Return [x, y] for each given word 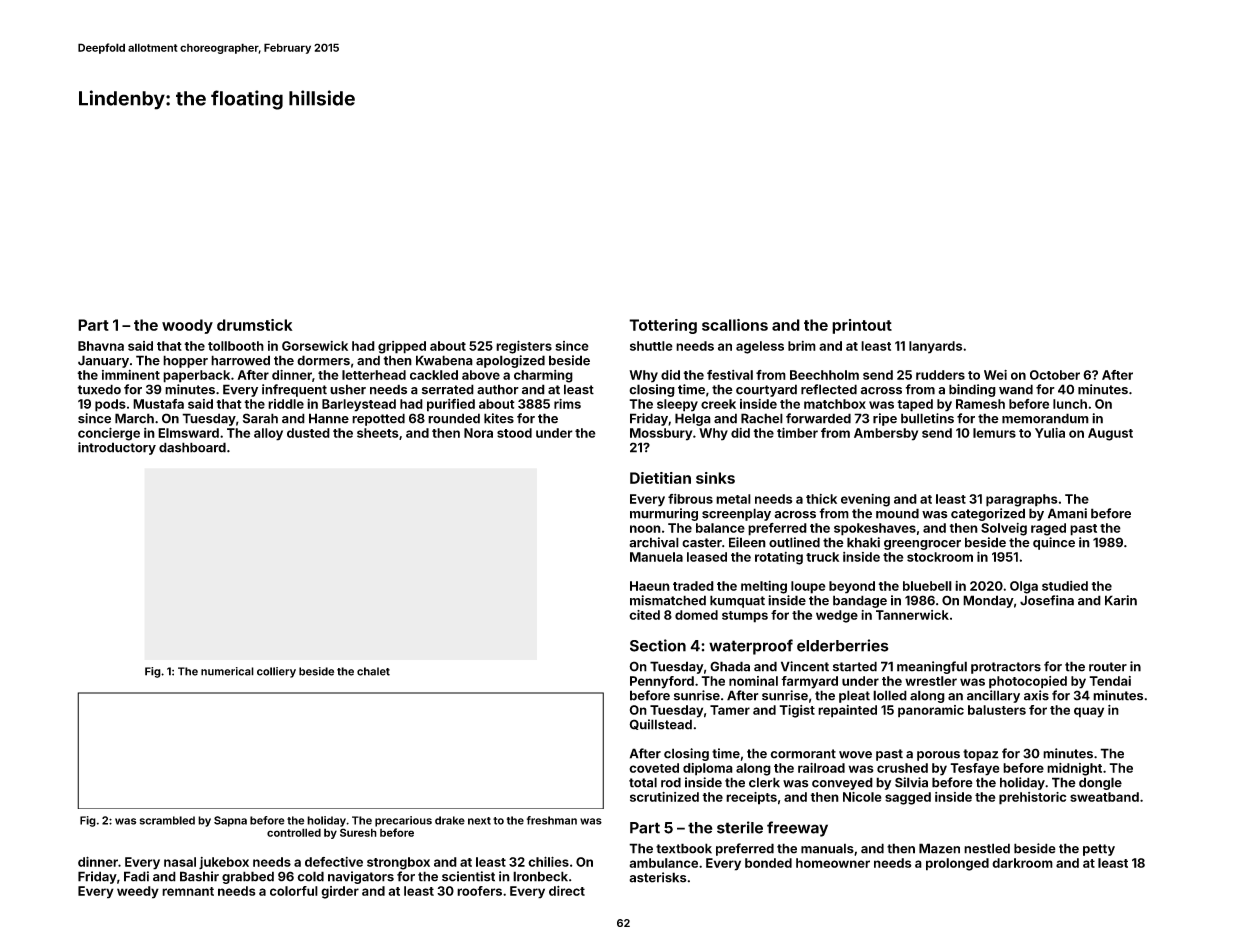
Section [658, 645]
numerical [227, 671]
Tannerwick [912, 615]
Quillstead [660, 724]
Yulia [1050, 433]
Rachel [762, 418]
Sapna [230, 821]
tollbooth [236, 346]
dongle [1100, 783]
